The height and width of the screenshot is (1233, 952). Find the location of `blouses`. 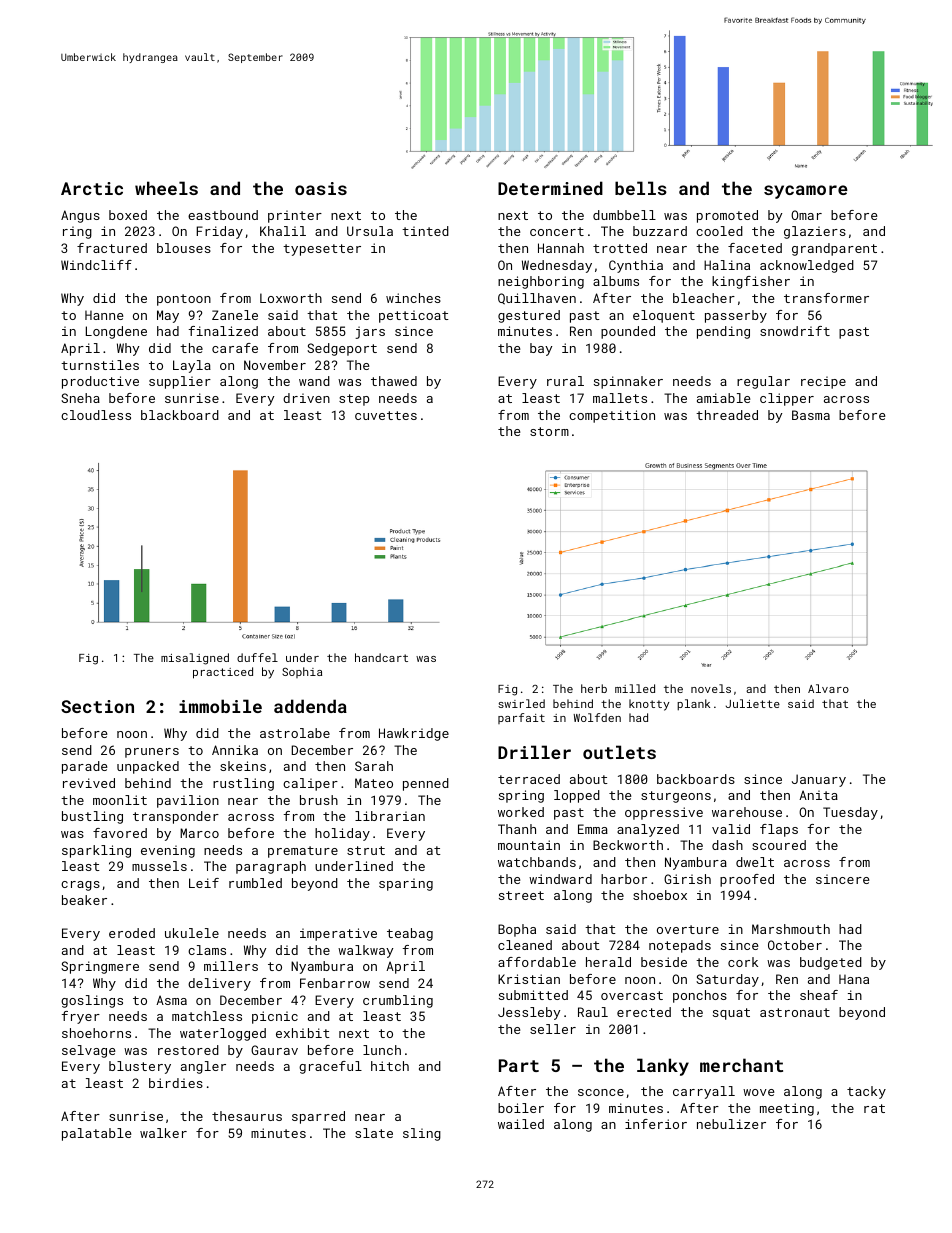

blouses is located at coordinates (184, 248).
